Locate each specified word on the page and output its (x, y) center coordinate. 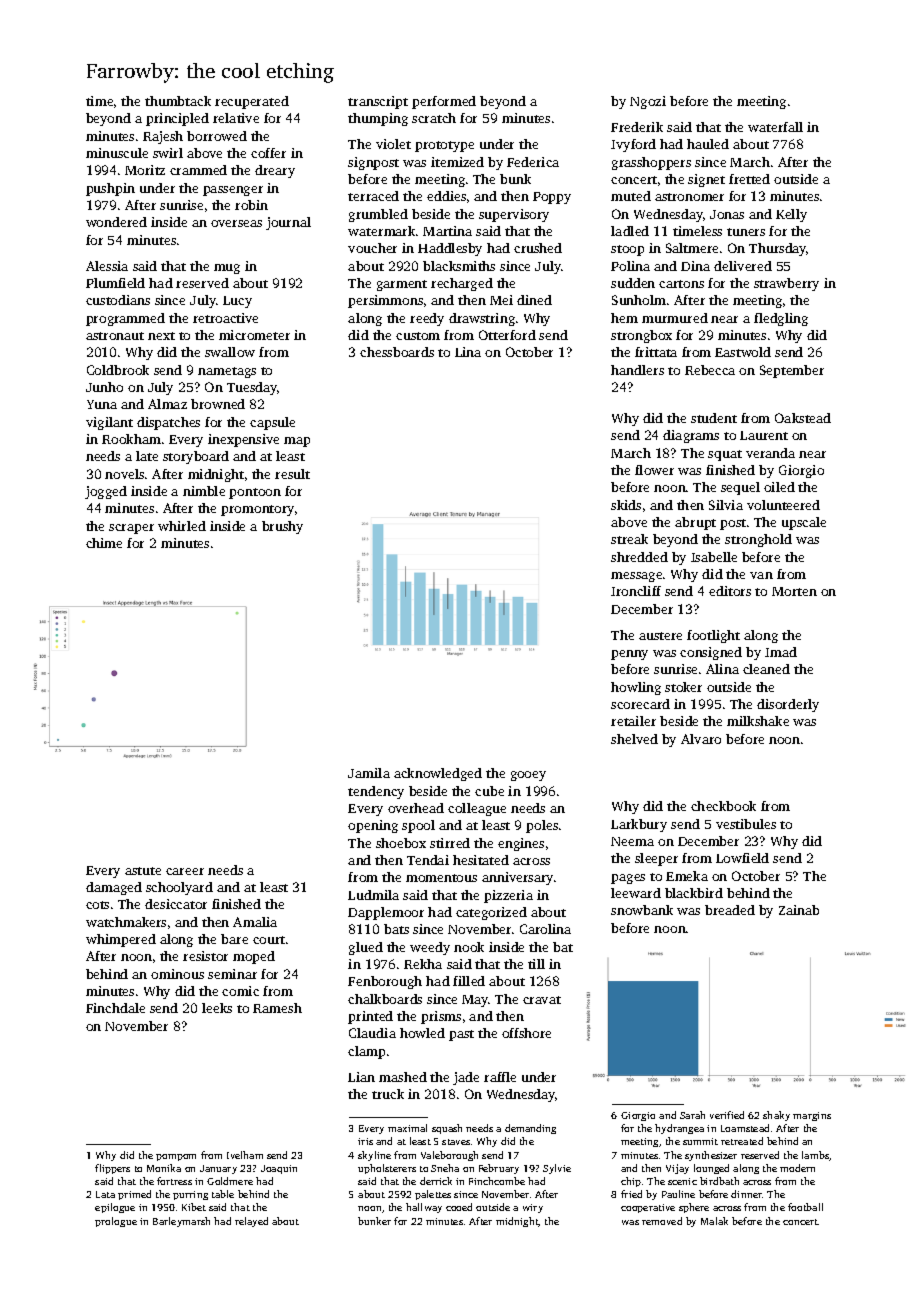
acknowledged (438, 774)
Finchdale (115, 1008)
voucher (372, 248)
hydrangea (679, 1129)
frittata (656, 352)
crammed (198, 170)
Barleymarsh (181, 1222)
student (714, 418)
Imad (781, 652)
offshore (526, 1033)
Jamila (369, 773)
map (297, 442)
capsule (272, 423)
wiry (533, 1208)
